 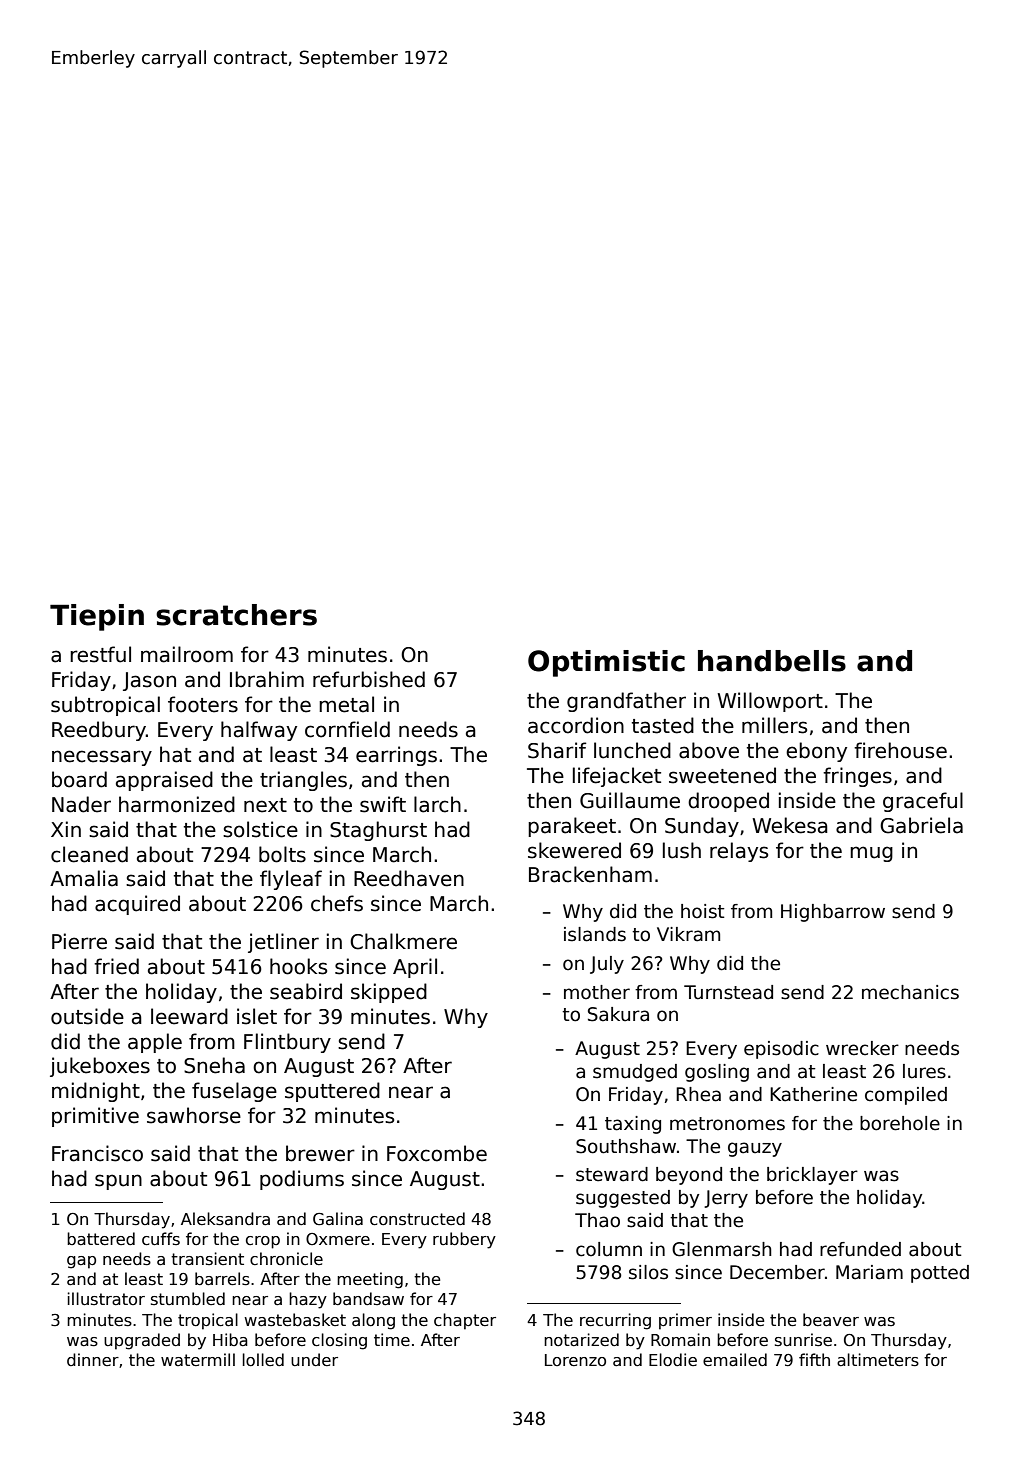 I want to click on handbells, so click(x=772, y=661).
